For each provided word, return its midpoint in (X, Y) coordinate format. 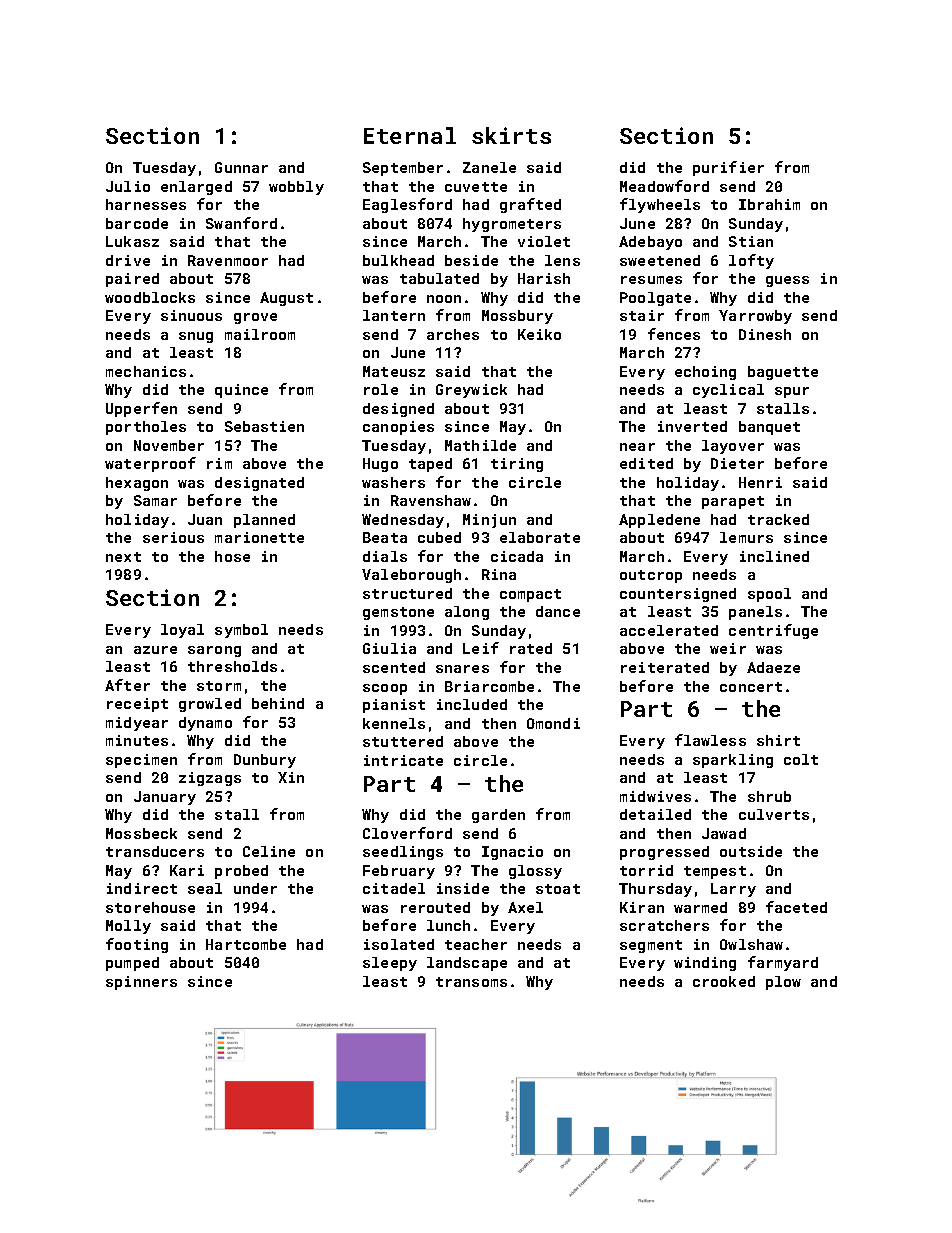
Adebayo (650, 243)
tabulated (439, 278)
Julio (128, 186)
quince (241, 391)
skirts (511, 135)
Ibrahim (769, 204)
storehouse (150, 907)
